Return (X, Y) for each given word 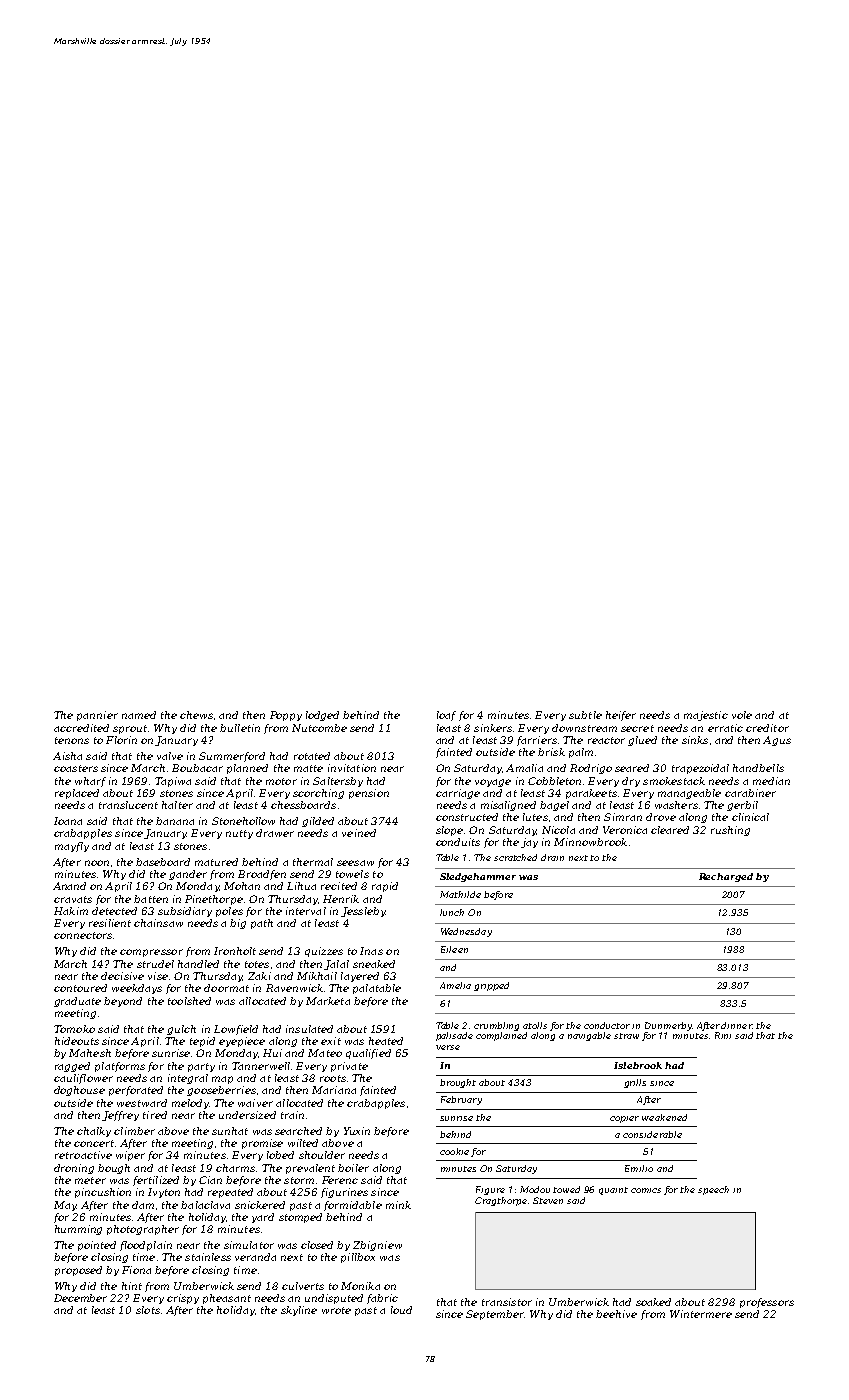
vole (742, 715)
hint (132, 1286)
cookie (454, 1151)
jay (529, 843)
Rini (723, 1035)
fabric (382, 1299)
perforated (136, 1091)
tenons (72, 740)
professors (767, 1303)
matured (216, 862)
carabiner (750, 793)
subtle (585, 715)
